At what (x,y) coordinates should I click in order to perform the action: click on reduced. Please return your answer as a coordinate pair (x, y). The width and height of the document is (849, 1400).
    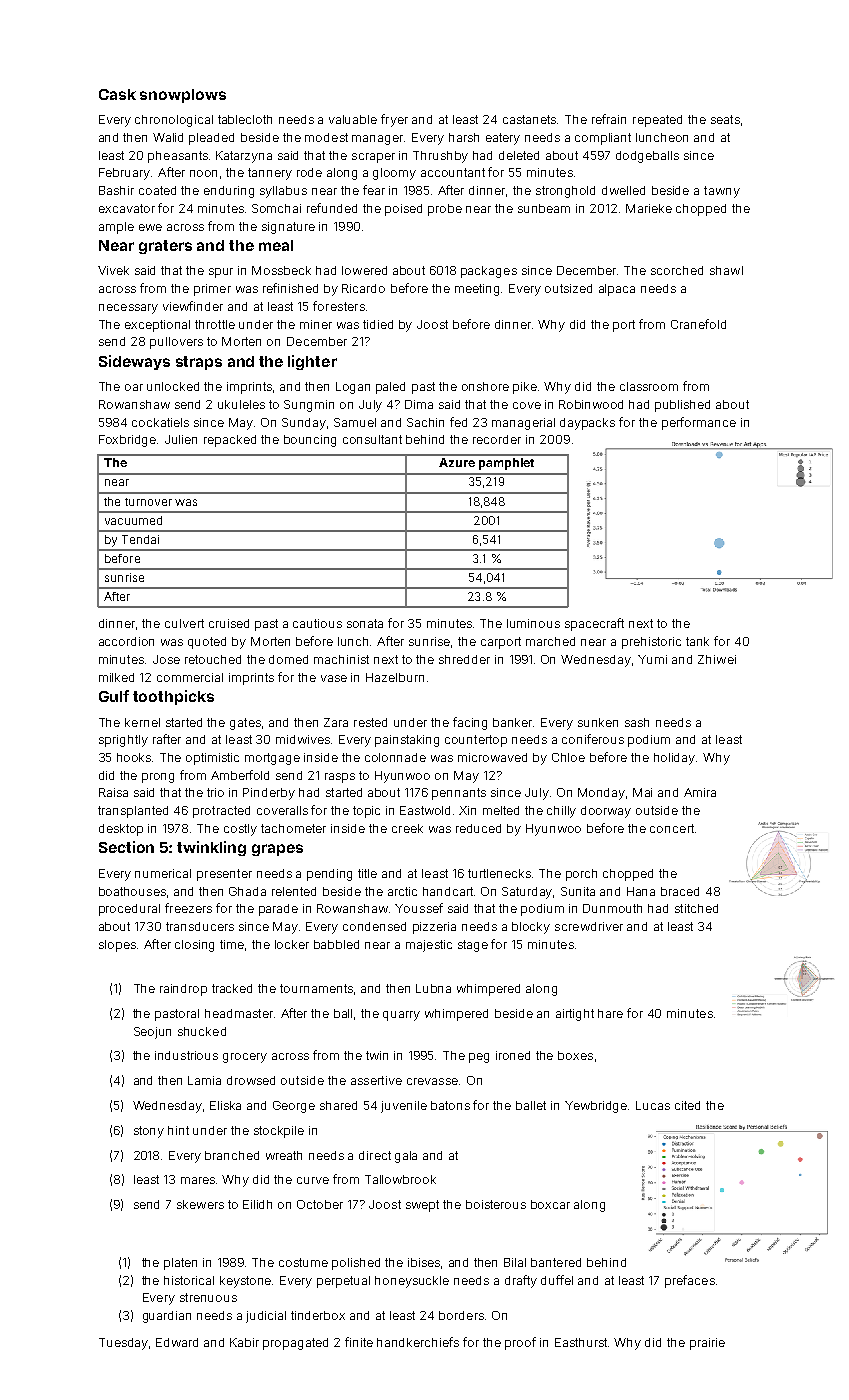
    Looking at the image, I should click on (478, 828).
